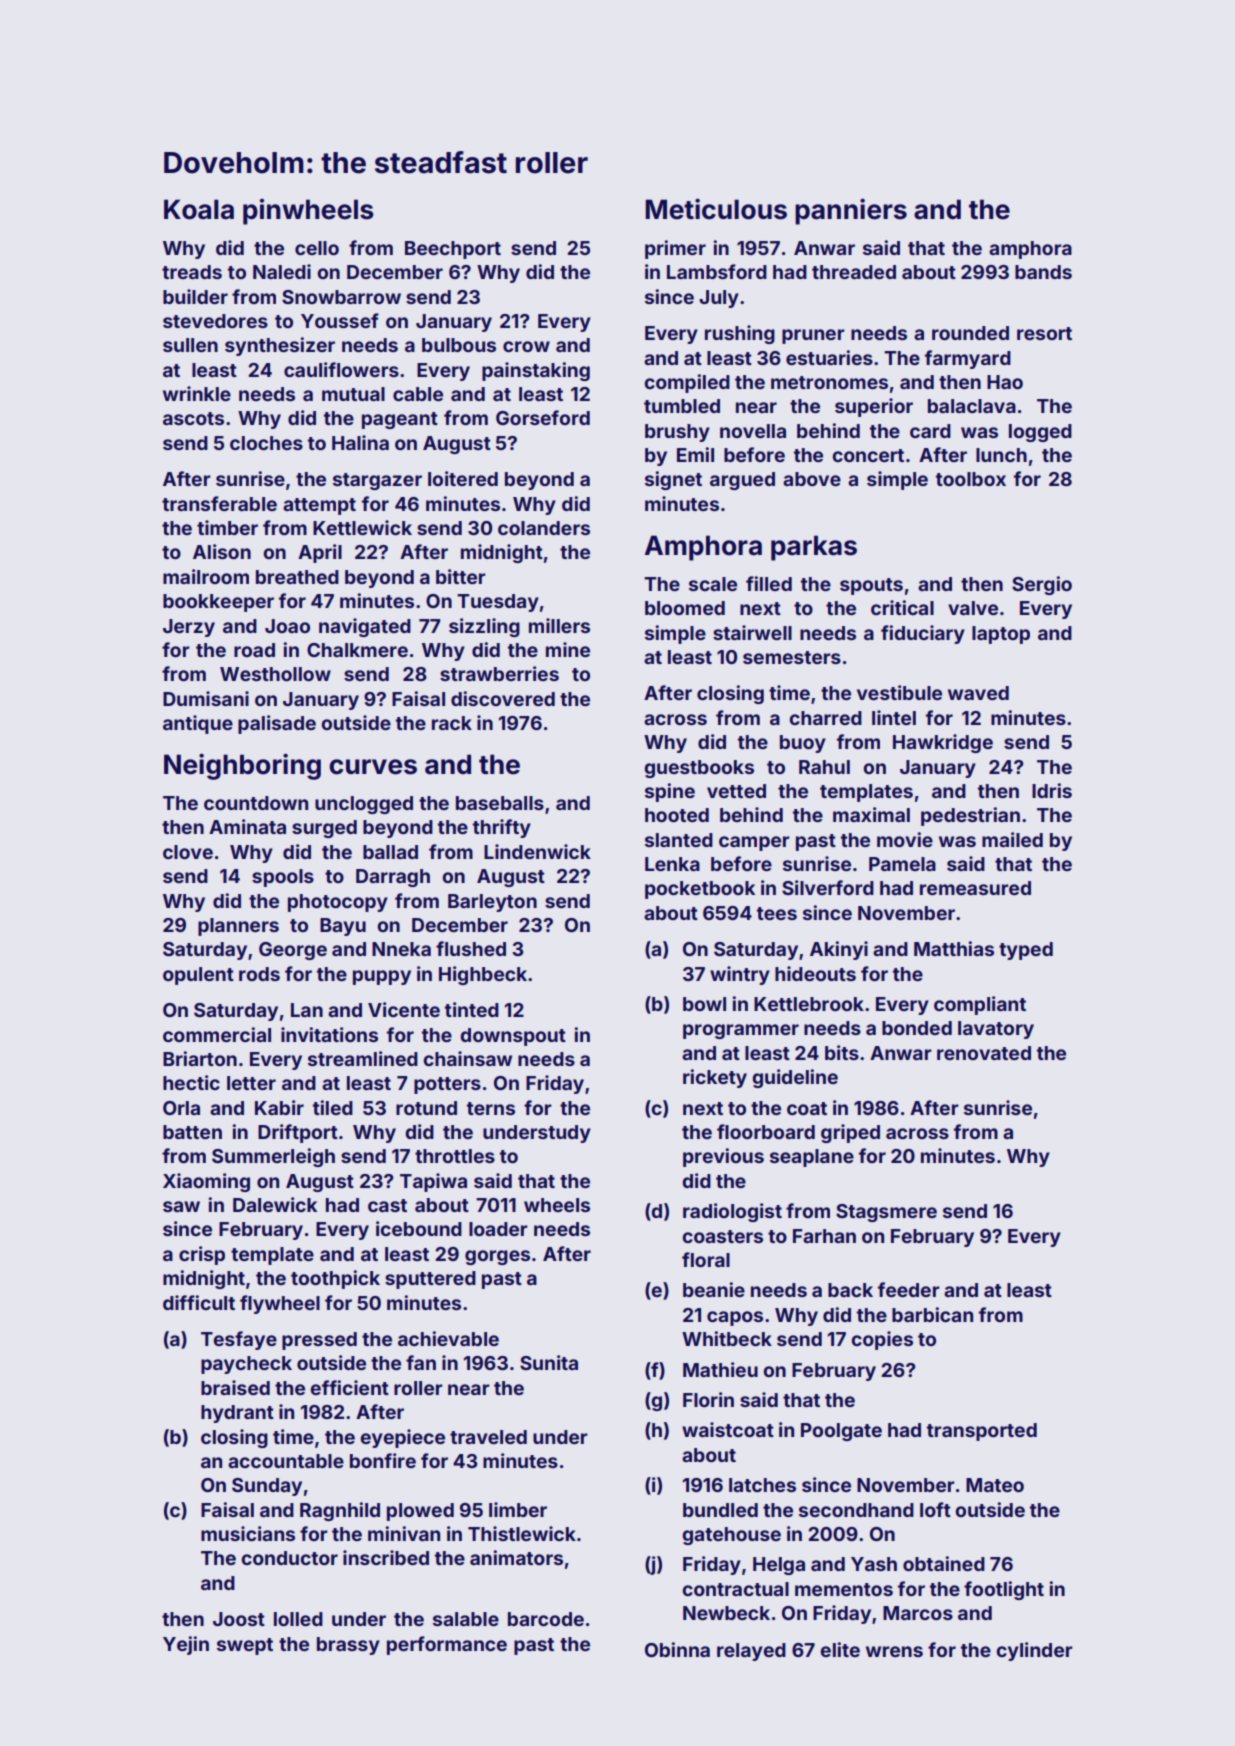 The height and width of the screenshot is (1746, 1235). Describe the element at coordinates (215, 321) in the screenshot. I see `stevedores` at that location.
